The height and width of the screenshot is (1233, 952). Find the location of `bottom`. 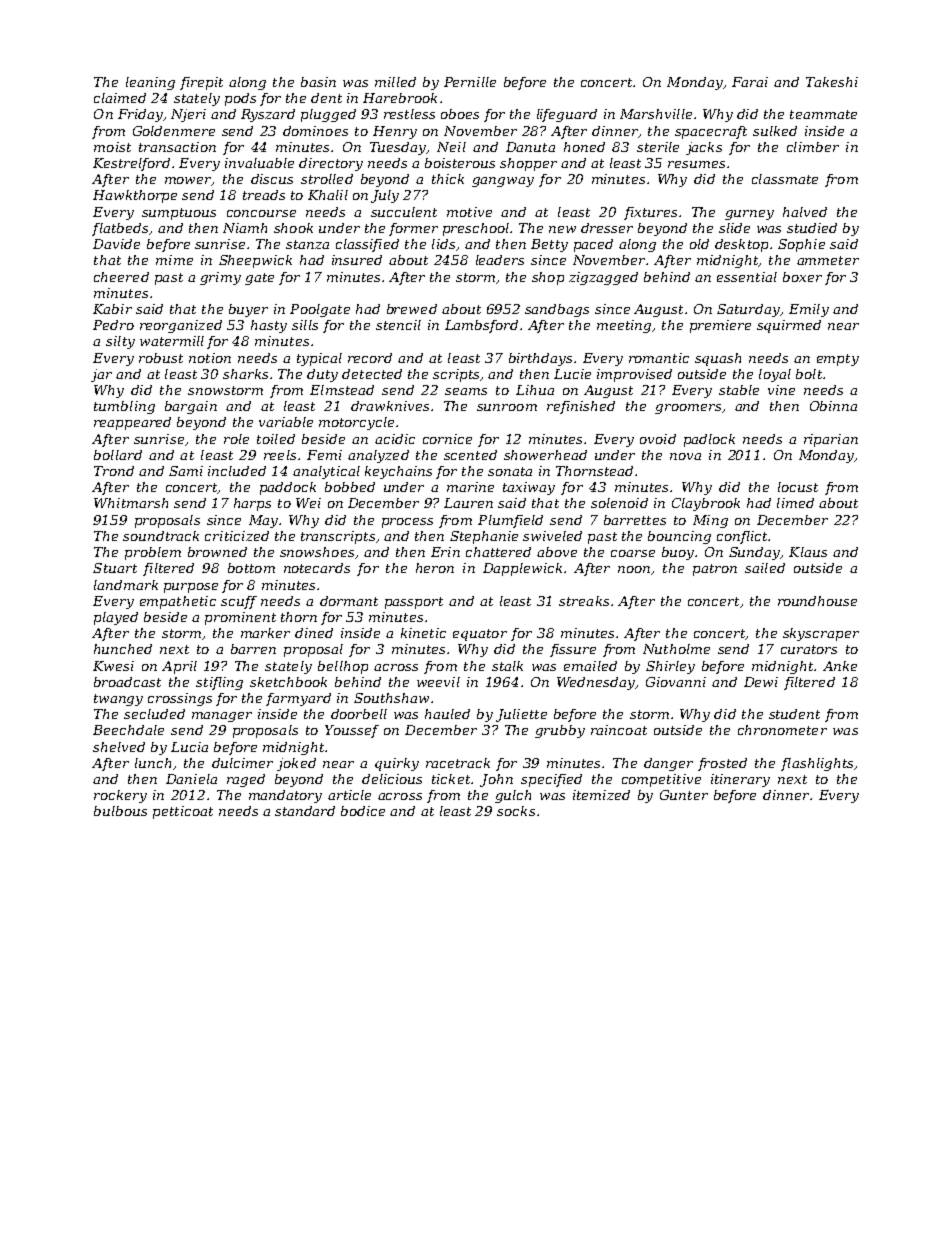

bottom is located at coordinates (251, 568).
